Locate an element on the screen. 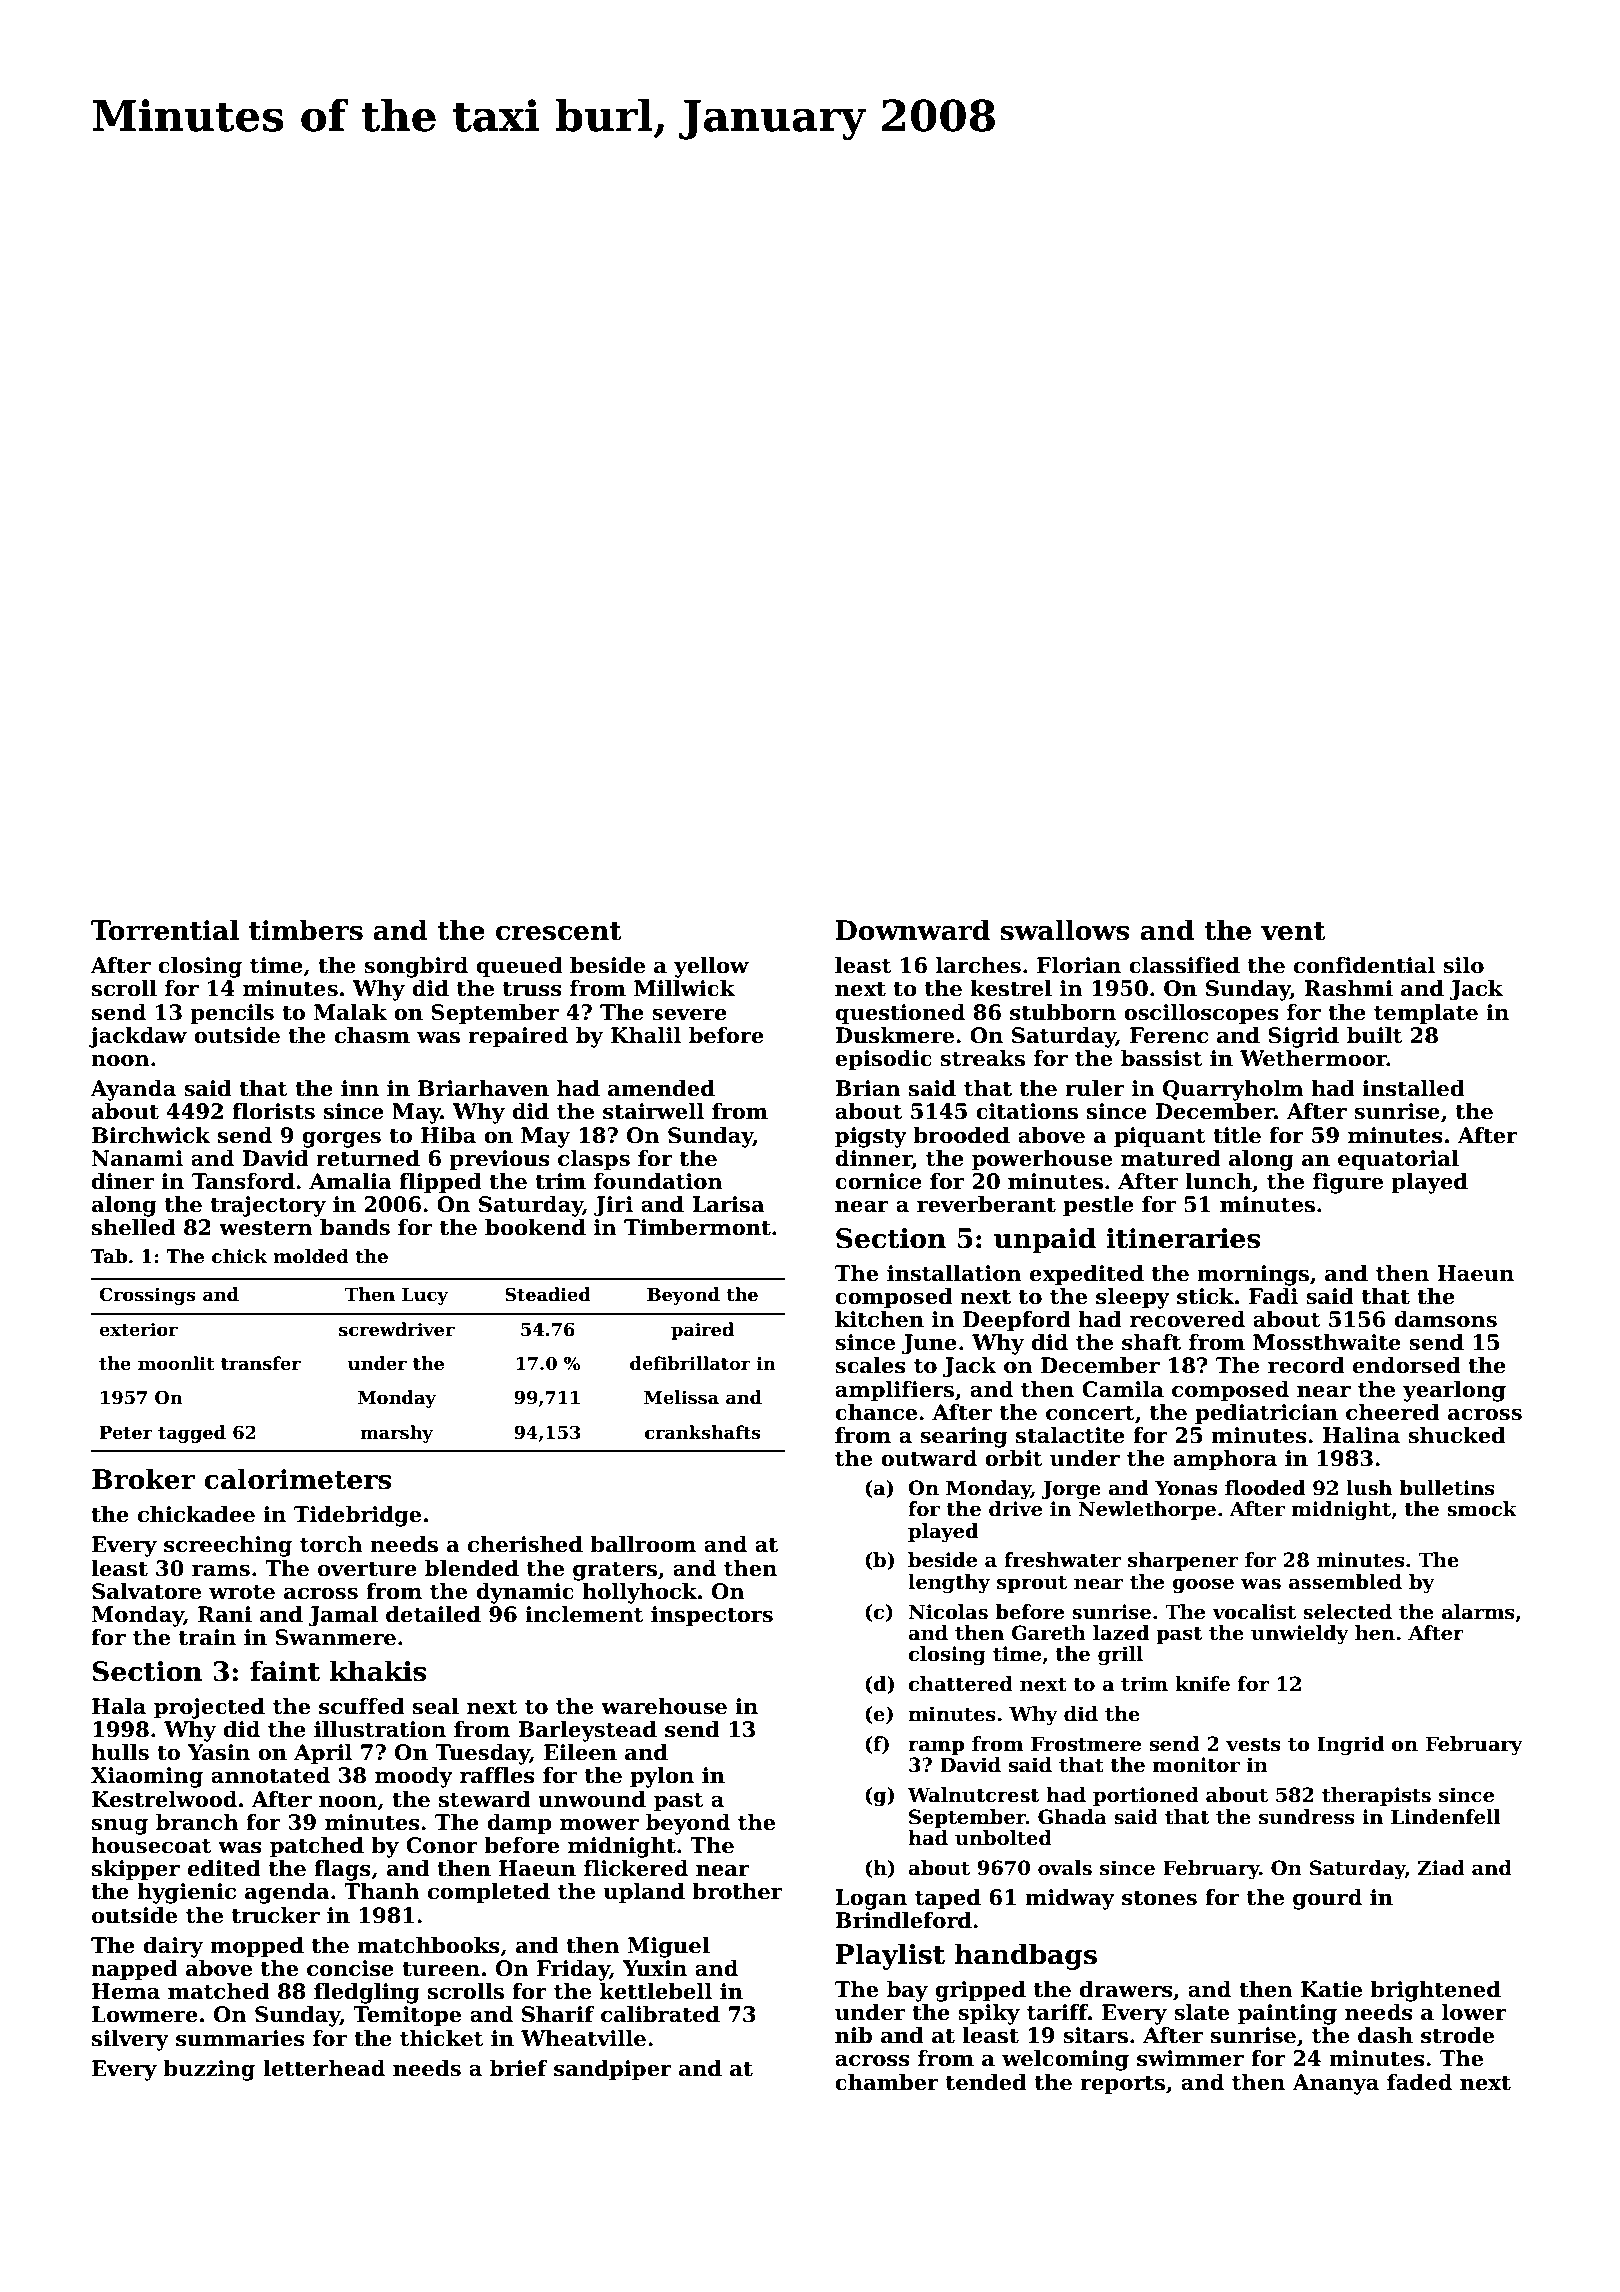  severe is located at coordinates (689, 1015).
